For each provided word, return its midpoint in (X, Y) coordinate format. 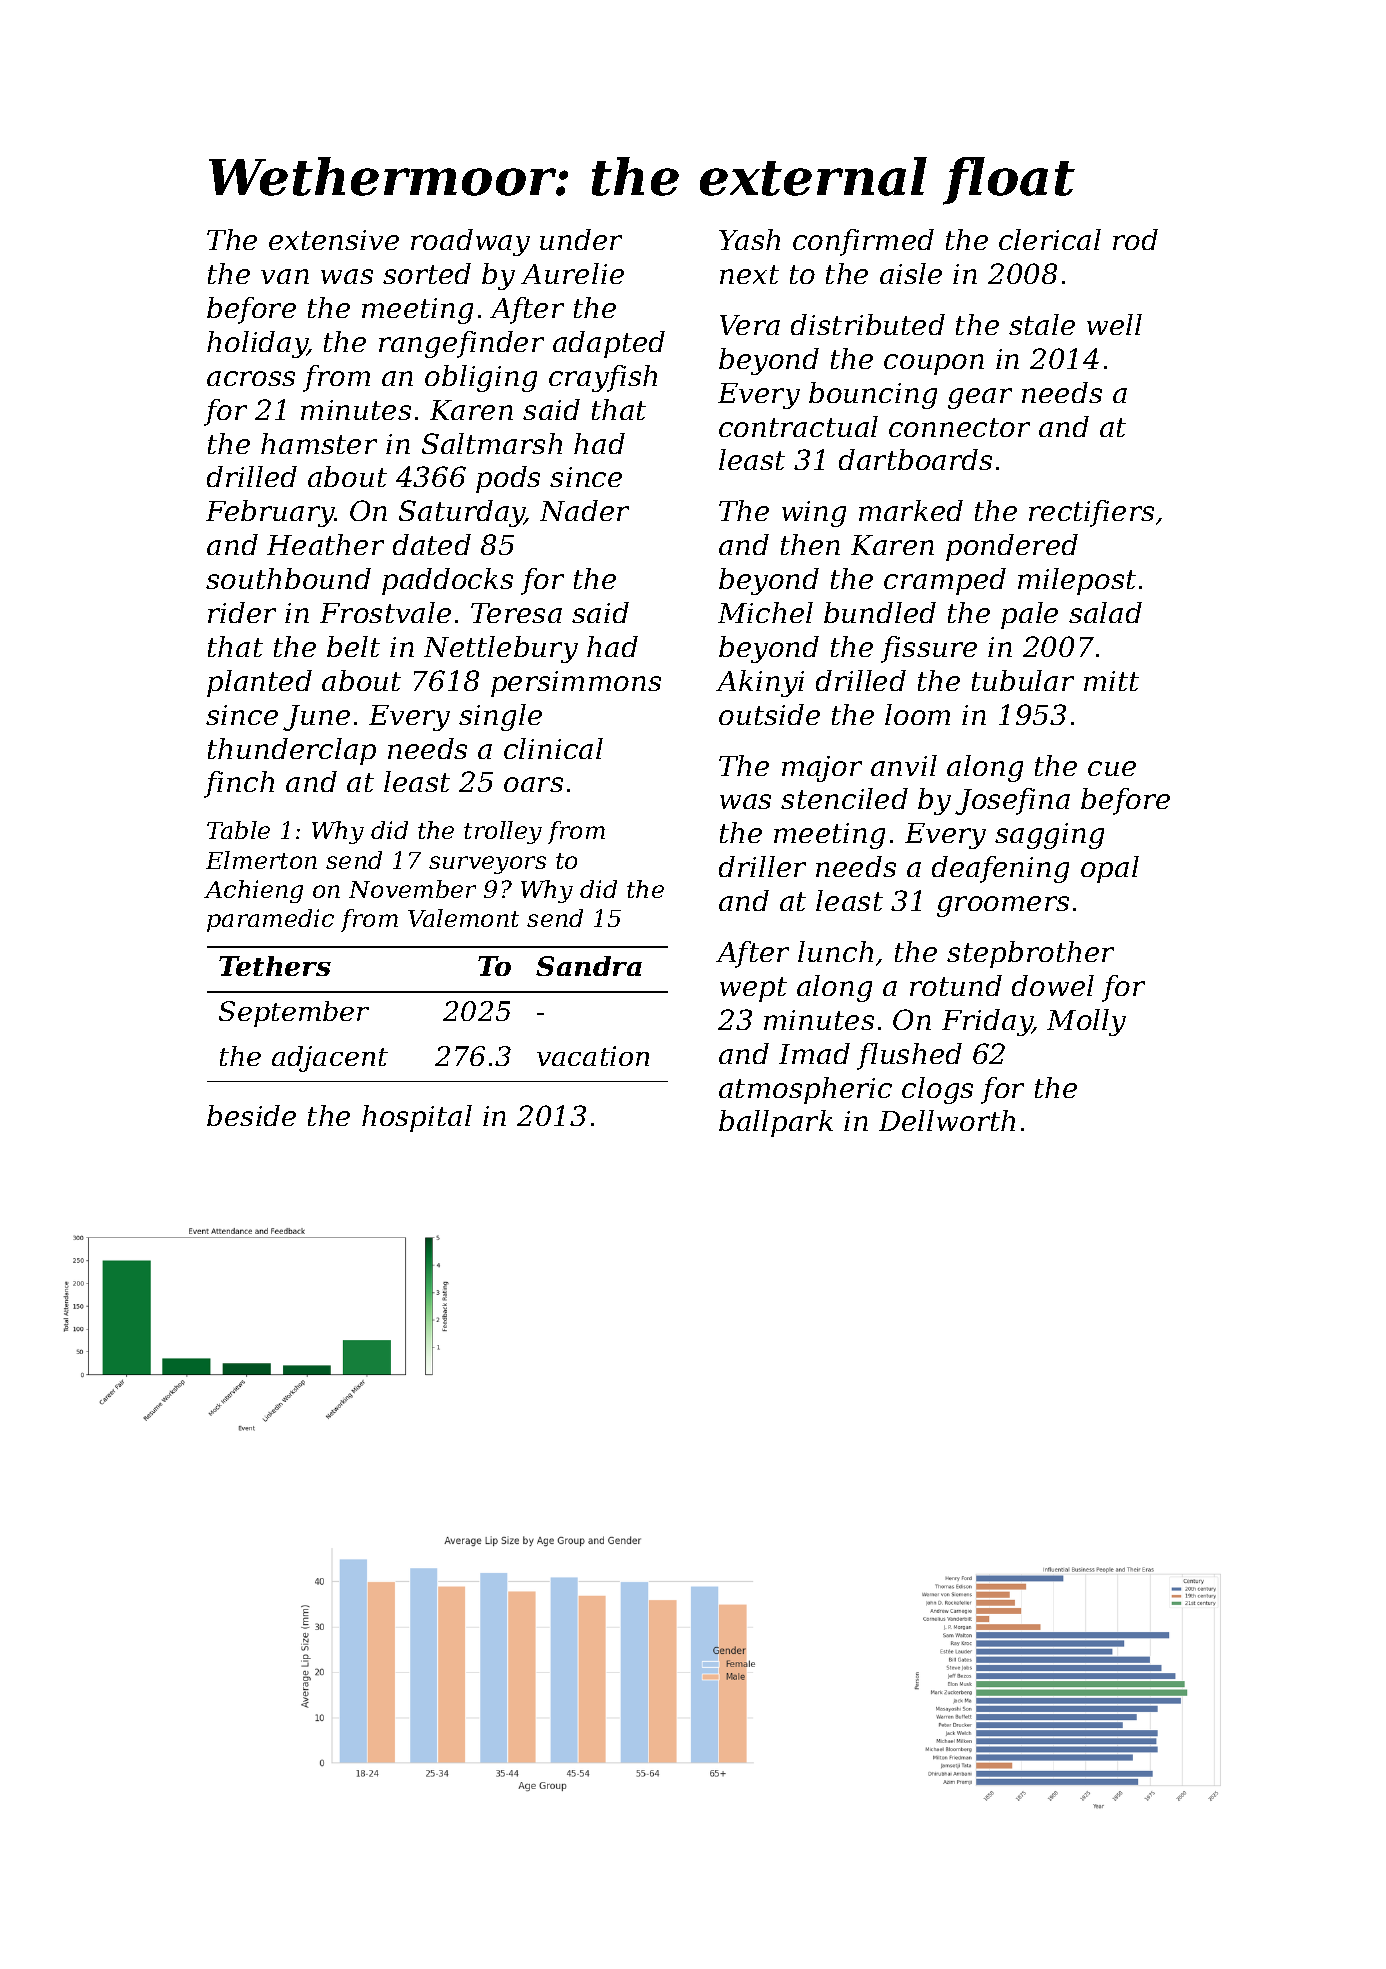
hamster (319, 443)
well (1114, 324)
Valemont (463, 918)
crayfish (603, 378)
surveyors (487, 865)
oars (533, 784)
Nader (584, 510)
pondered (1012, 547)
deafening (1000, 869)
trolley (503, 832)
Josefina (1012, 801)
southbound (288, 578)
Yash (749, 239)
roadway (470, 242)
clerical (1050, 239)
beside (251, 1115)
